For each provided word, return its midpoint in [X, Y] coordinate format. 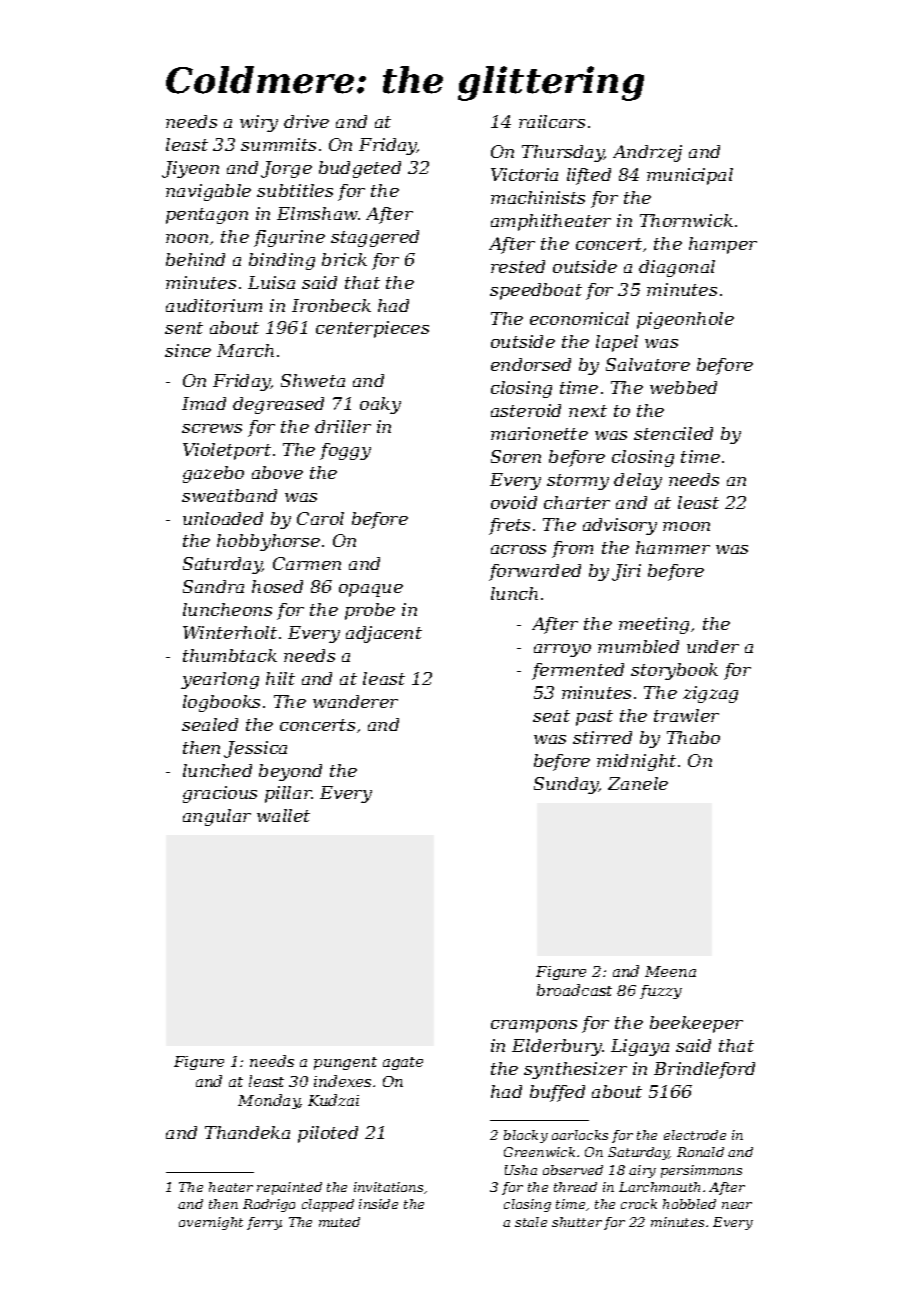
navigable [208, 192]
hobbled [689, 1204]
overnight [211, 1223]
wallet [283, 815]
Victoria [524, 174]
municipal [690, 176]
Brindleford [704, 1070]
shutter [577, 1222]
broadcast [574, 990]
